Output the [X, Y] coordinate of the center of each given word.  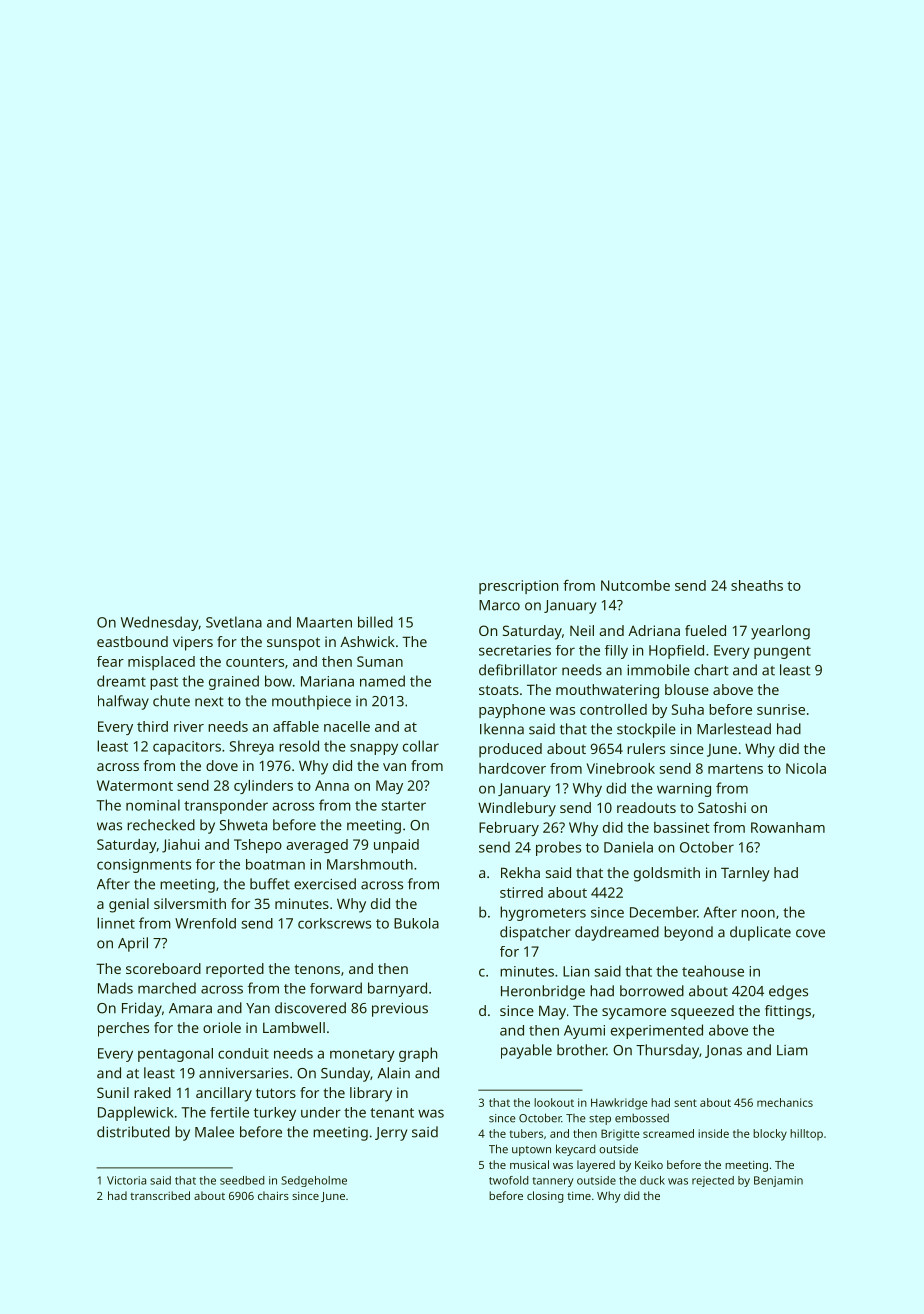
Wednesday [159, 623]
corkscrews [334, 923]
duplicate [760, 933]
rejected [713, 1181]
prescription [518, 587]
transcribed [160, 1195]
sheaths [757, 585]
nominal [153, 805]
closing [545, 1197]
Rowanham [788, 827]
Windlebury [517, 809]
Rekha [520, 872]
